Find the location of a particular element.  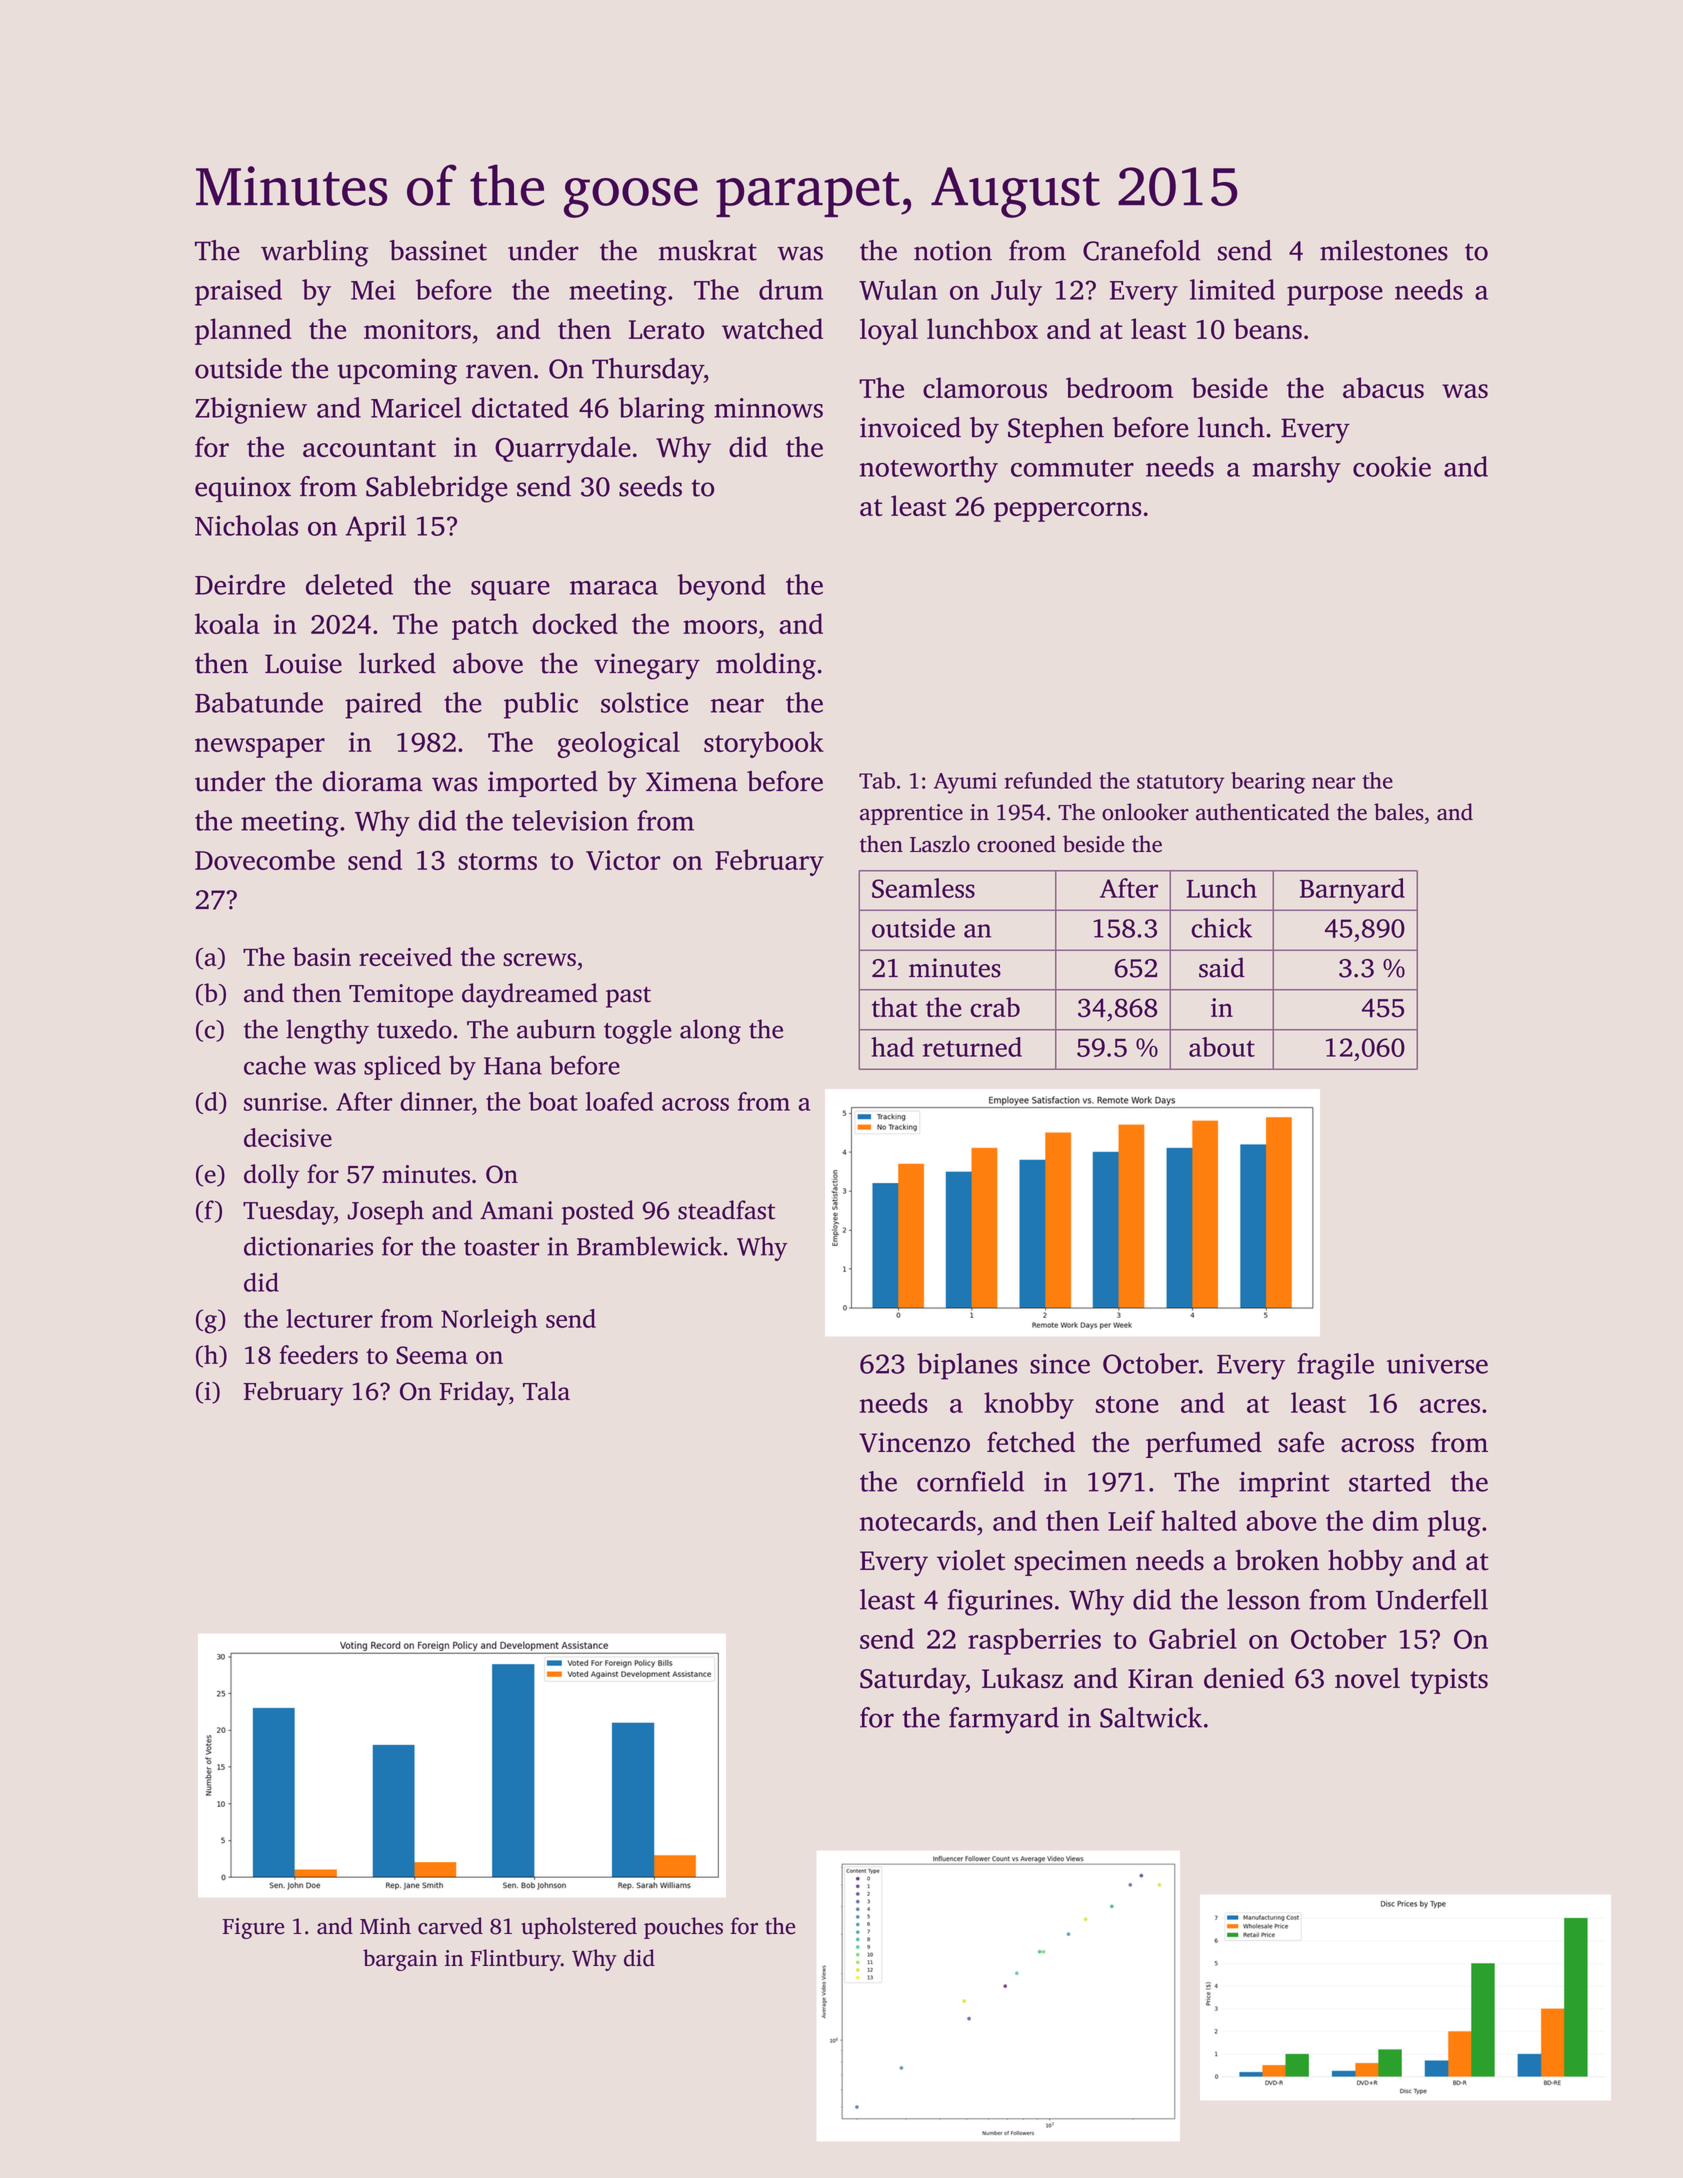

square is located at coordinates (510, 591).
